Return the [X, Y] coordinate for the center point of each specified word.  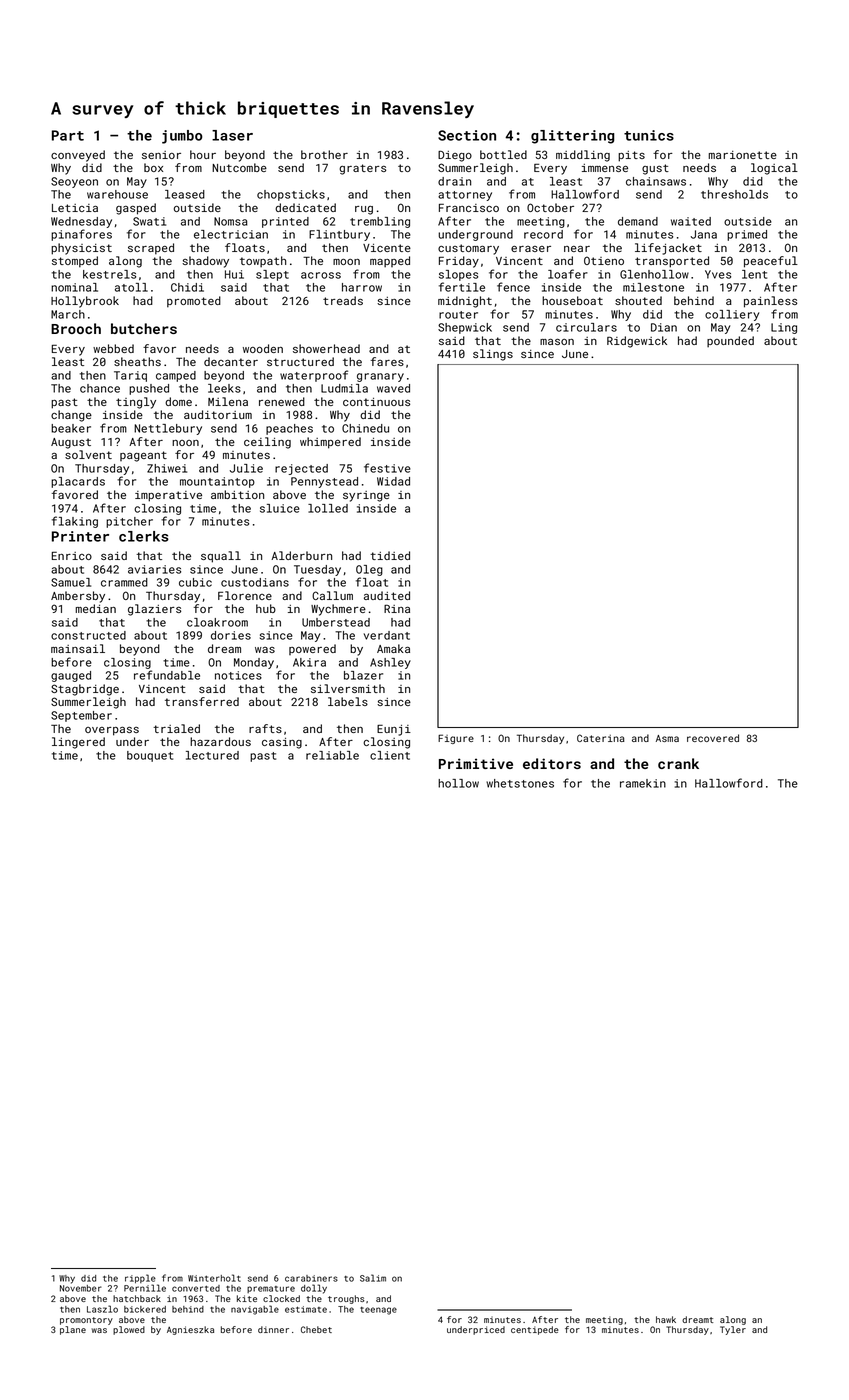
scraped [151, 249]
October [550, 207]
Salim [373, 1278]
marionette [743, 155]
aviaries [154, 569]
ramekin [643, 783]
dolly [314, 1289]
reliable [332, 755]
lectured [212, 755]
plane [73, 1330]
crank [678, 763]
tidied [390, 555]
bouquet [150, 756]
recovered [713, 738]
